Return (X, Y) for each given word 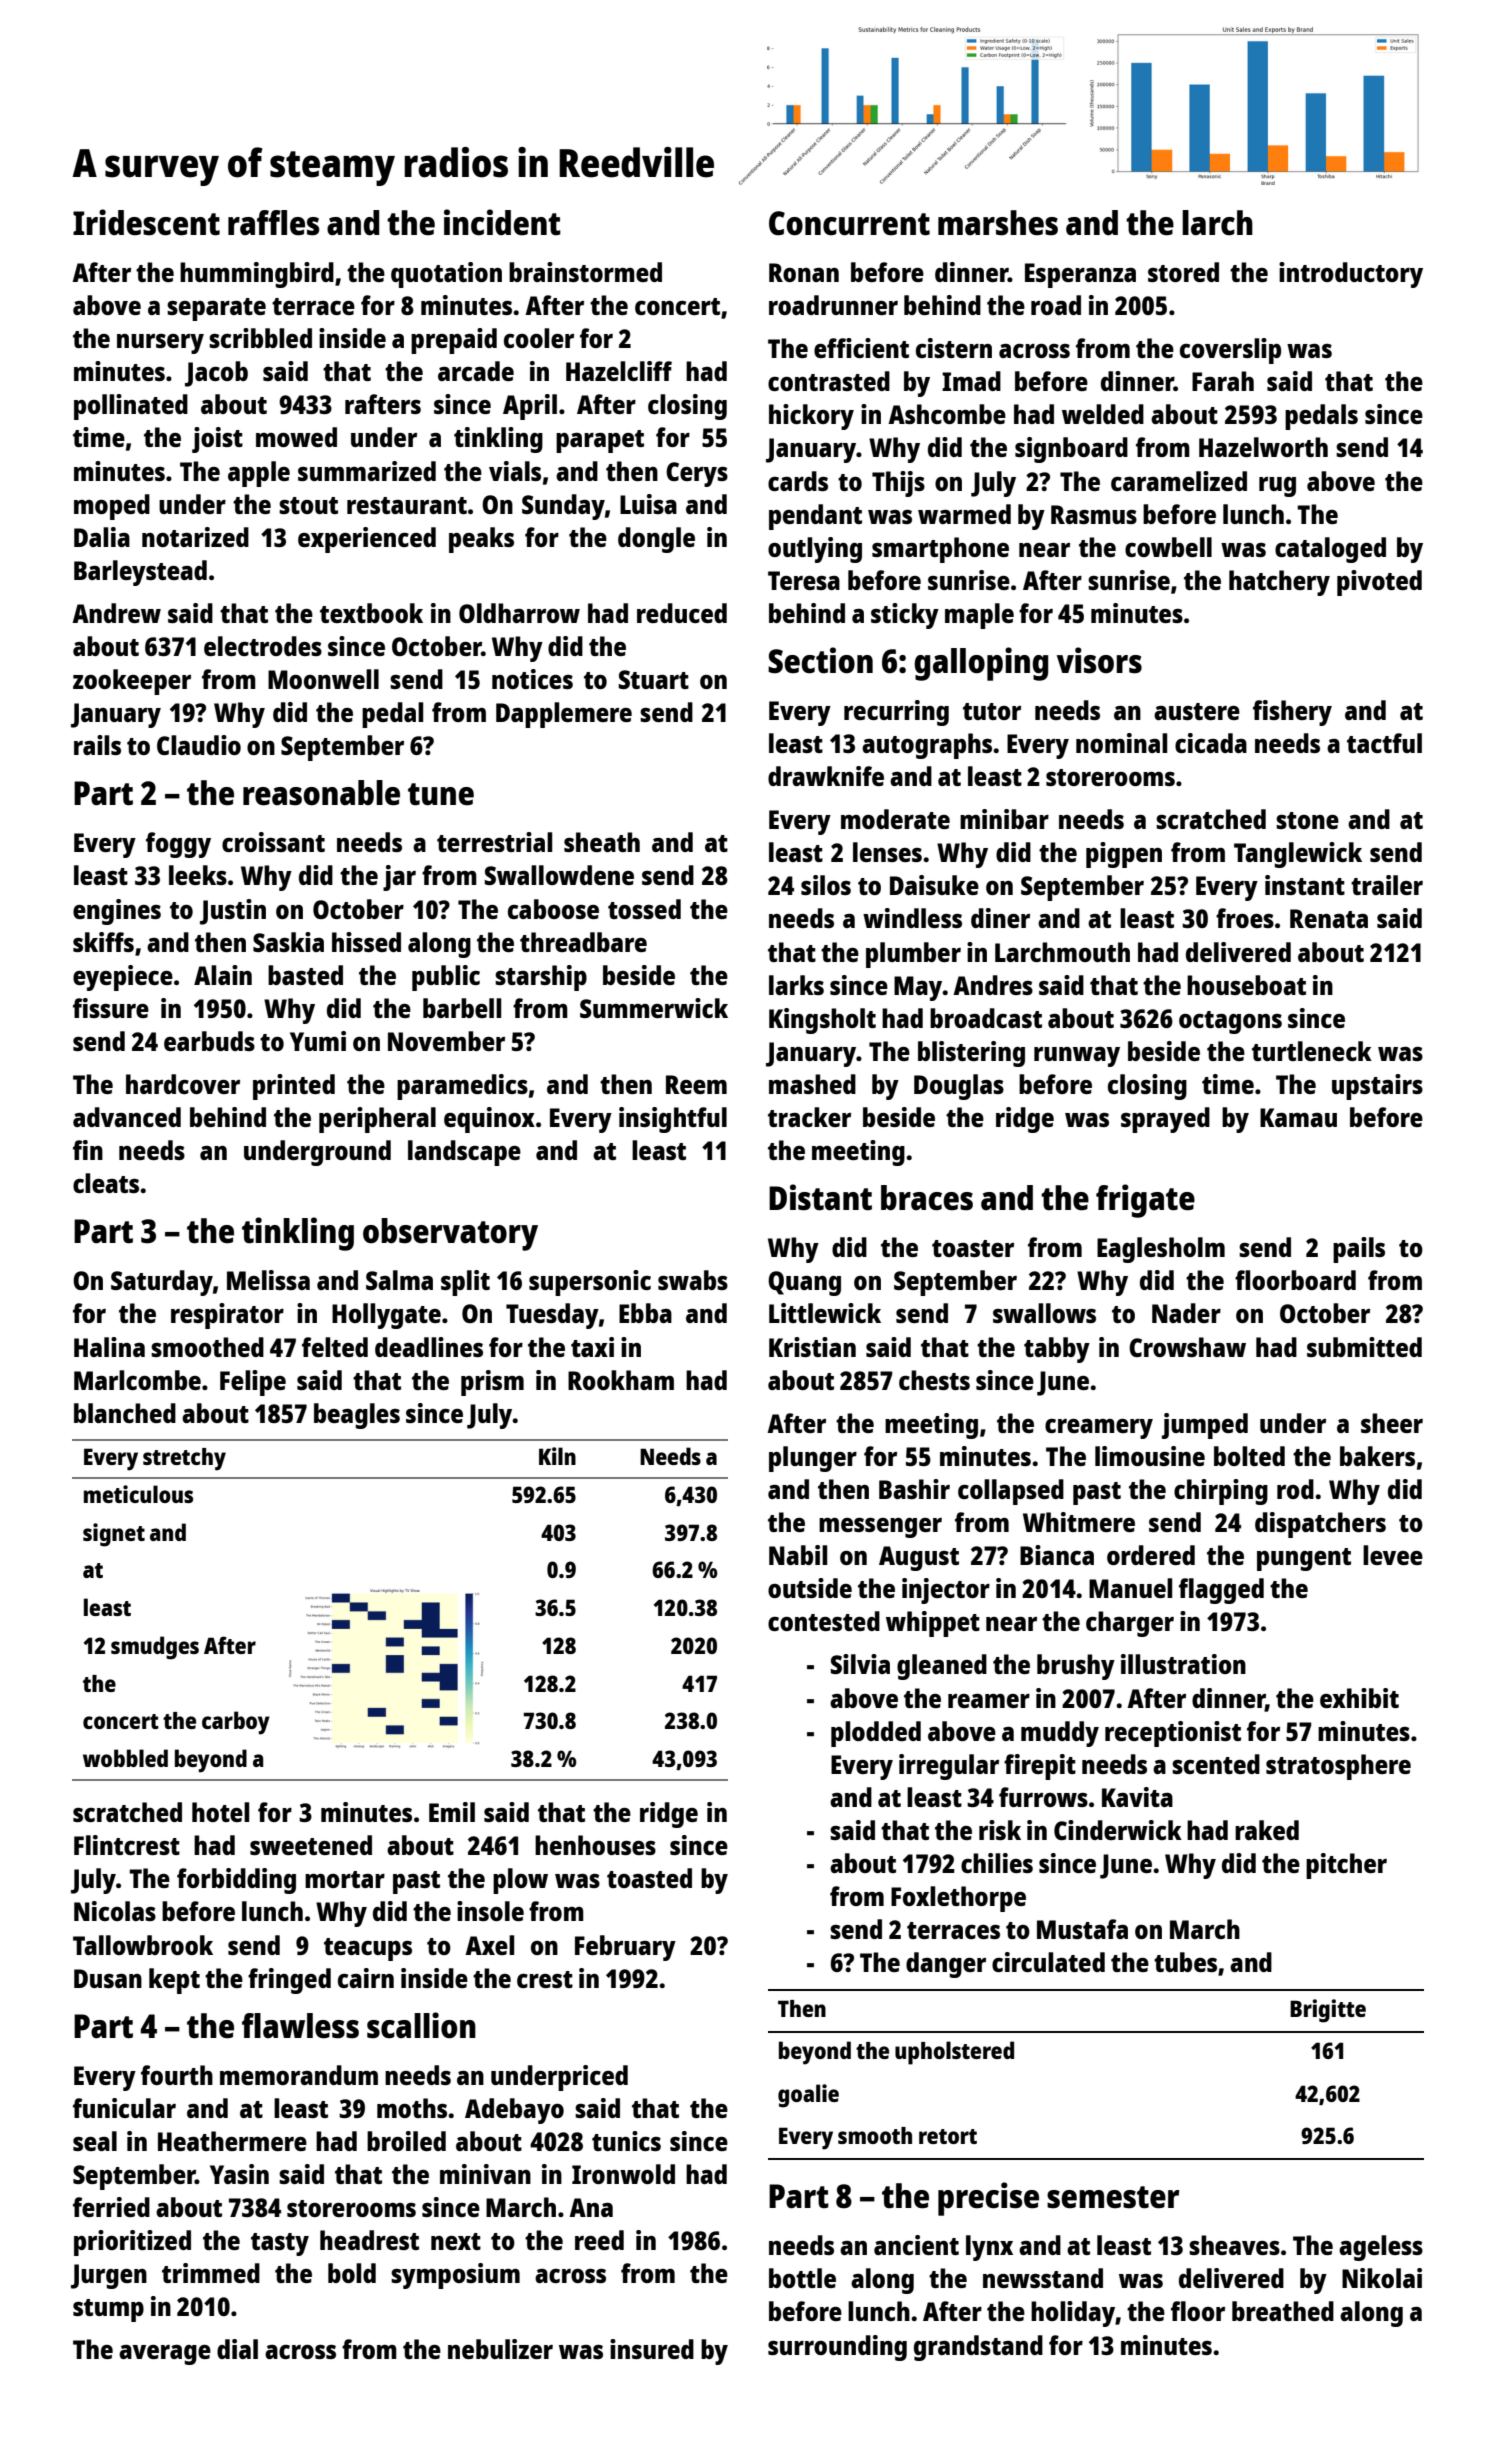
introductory (1351, 275)
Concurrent (849, 223)
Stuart (653, 679)
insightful (673, 1120)
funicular (124, 2108)
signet (114, 1535)
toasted (649, 1878)
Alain (223, 975)
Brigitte (1328, 2011)
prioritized (132, 2243)
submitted (1364, 1347)
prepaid (454, 341)
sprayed (1165, 1120)
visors (1099, 660)
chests (934, 1380)
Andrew (116, 613)
